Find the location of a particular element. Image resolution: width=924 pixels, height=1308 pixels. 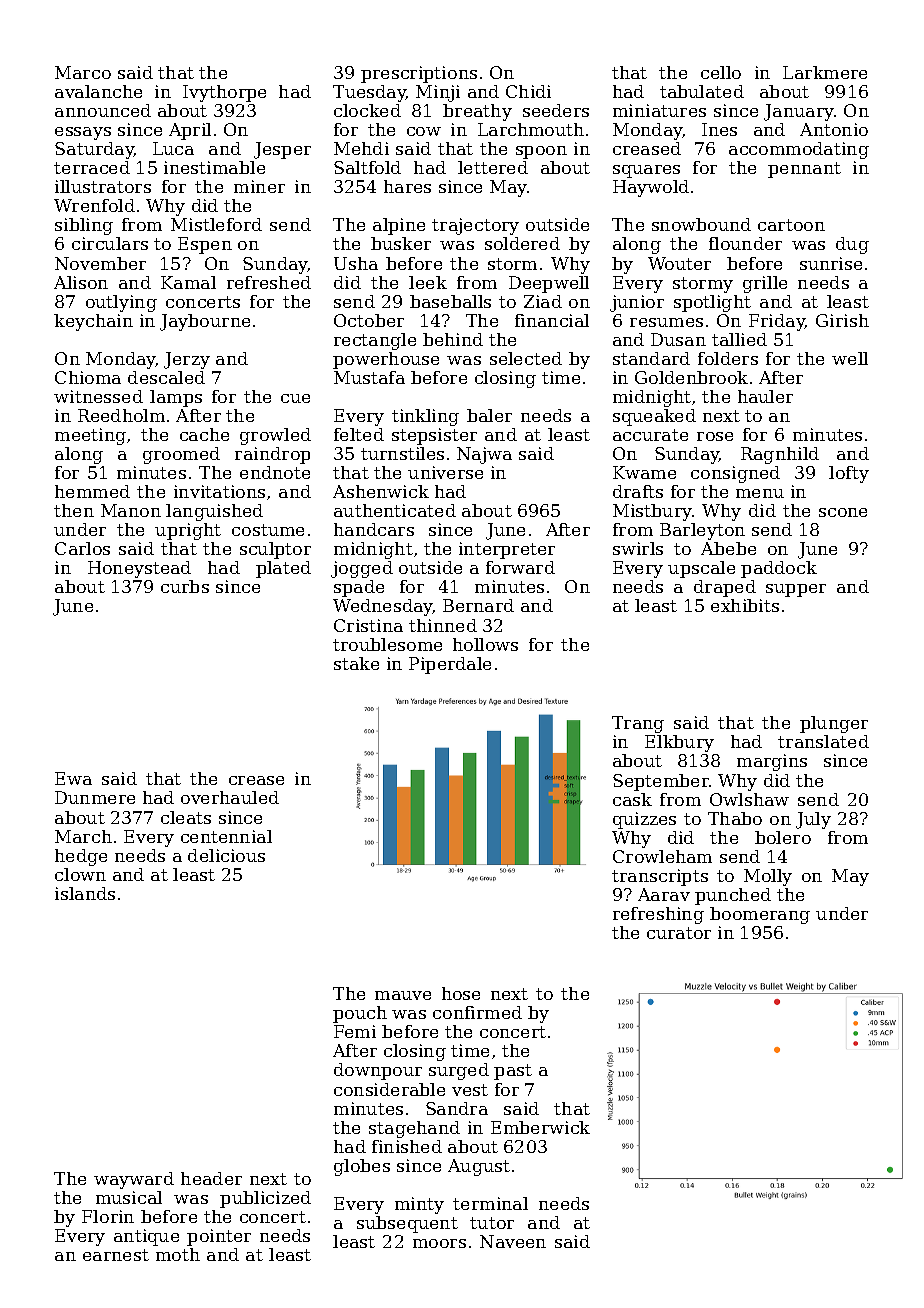

Jesper is located at coordinates (282, 150).
